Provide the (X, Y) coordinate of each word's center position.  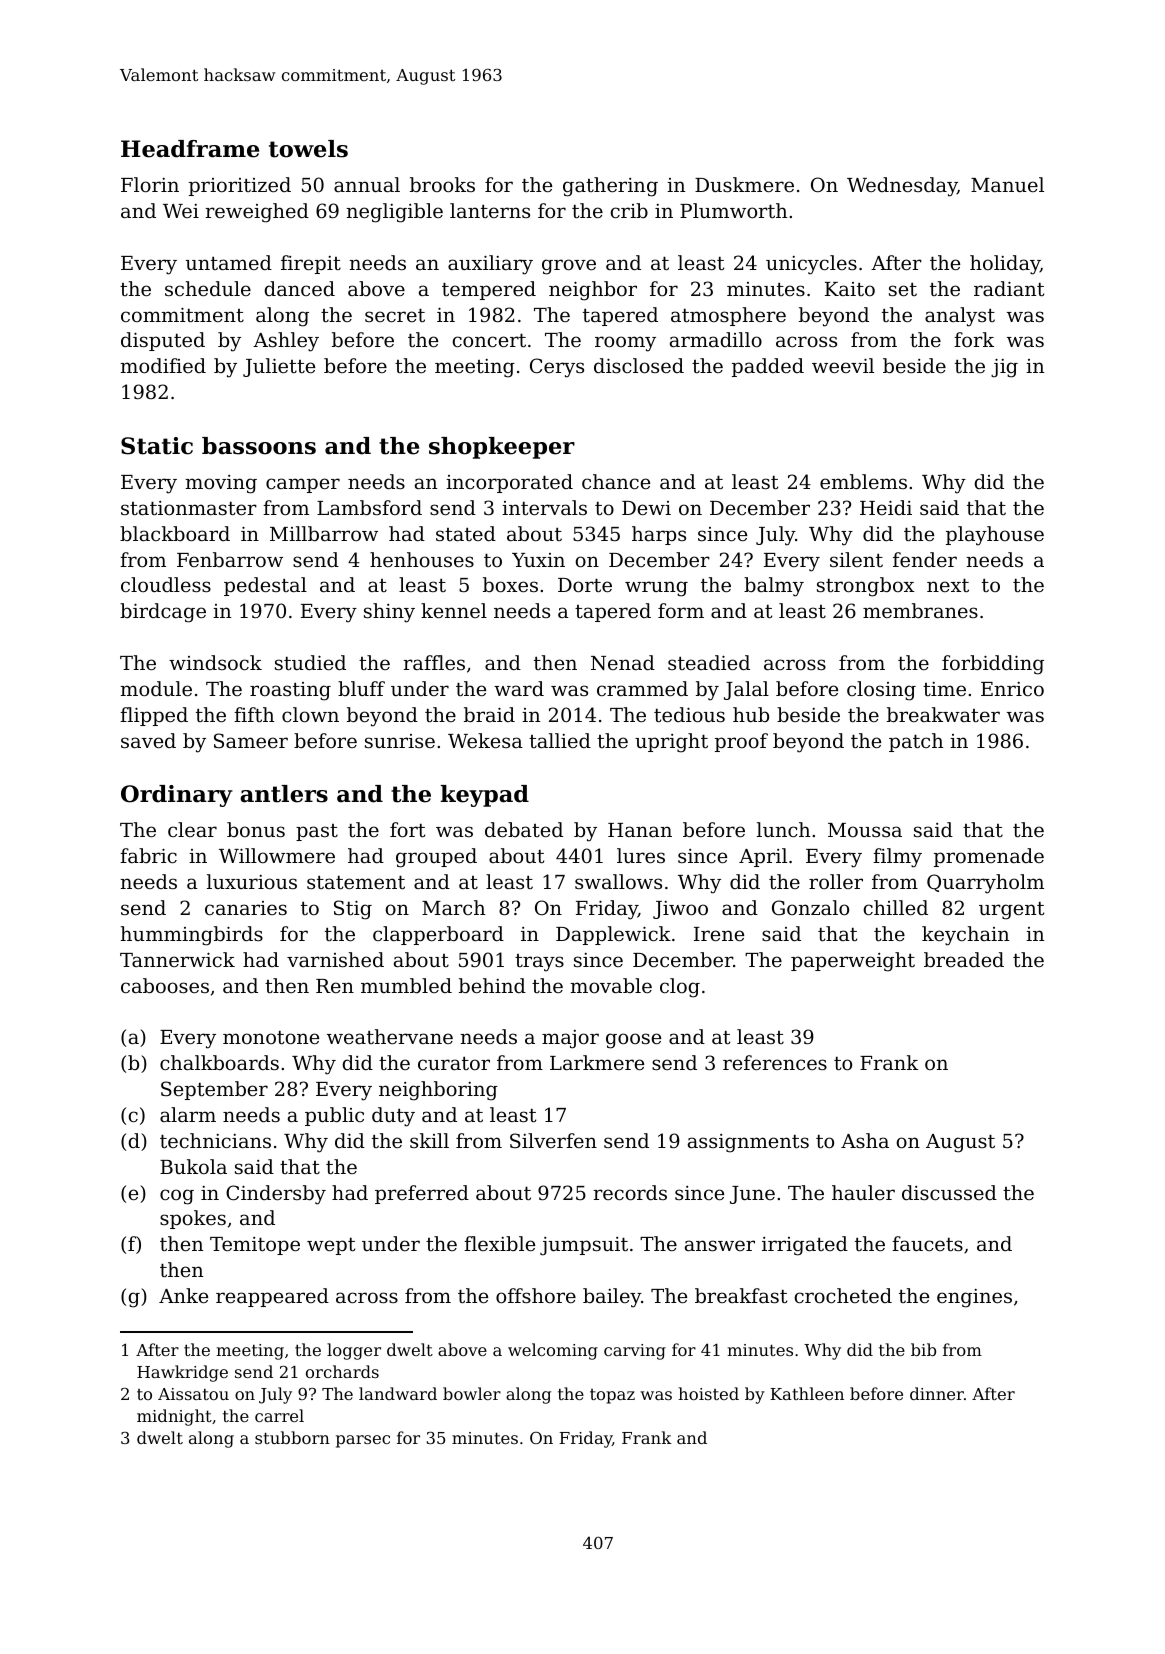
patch (916, 742)
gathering (610, 187)
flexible (499, 1243)
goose (633, 1041)
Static (157, 446)
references (775, 1062)
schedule (208, 288)
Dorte (585, 585)
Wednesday (902, 187)
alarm (188, 1114)
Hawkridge (182, 1373)
